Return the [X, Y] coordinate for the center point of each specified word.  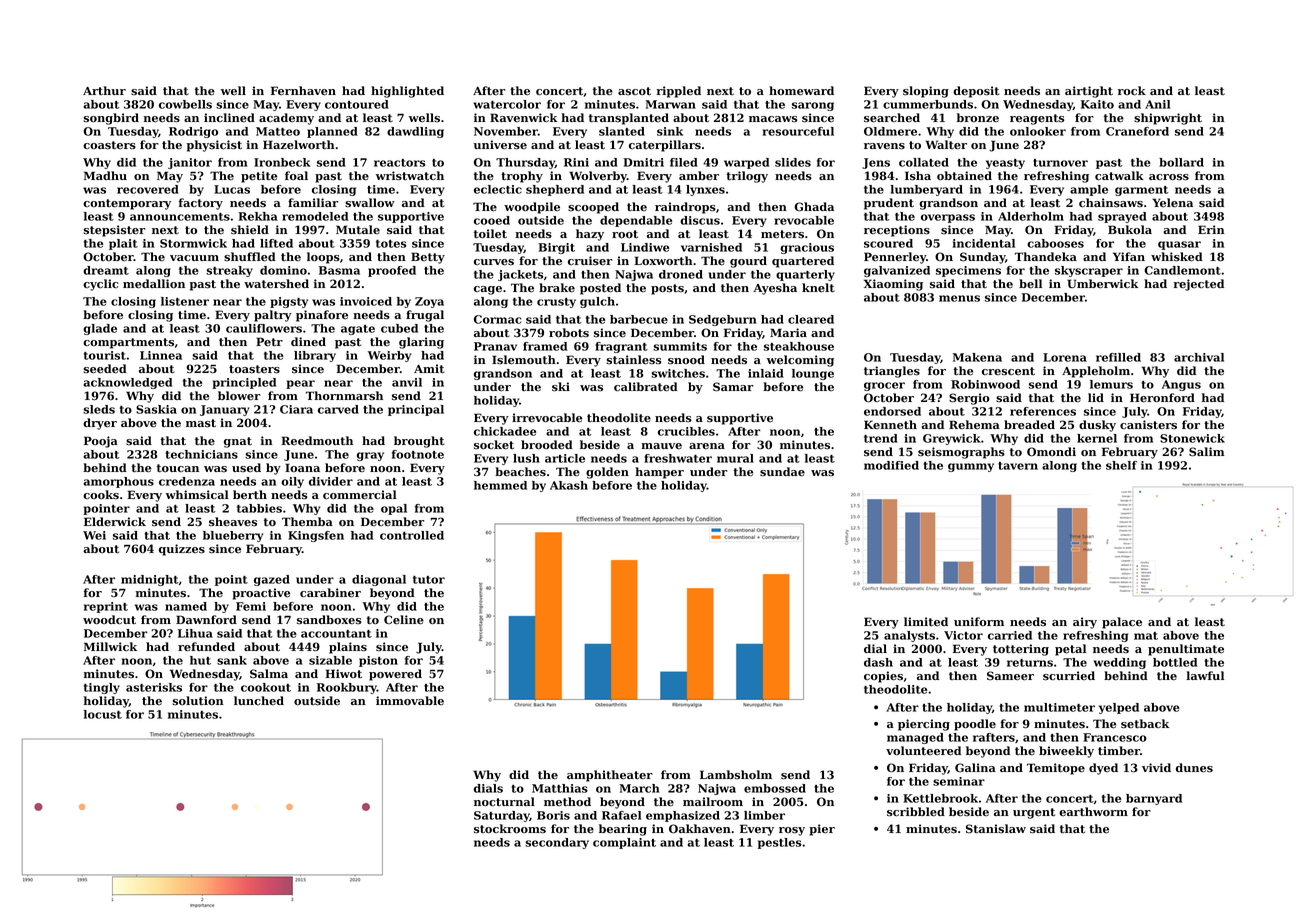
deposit [976, 92]
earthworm [1093, 812]
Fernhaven [303, 91]
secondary [557, 843]
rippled [679, 92]
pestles [779, 843]
